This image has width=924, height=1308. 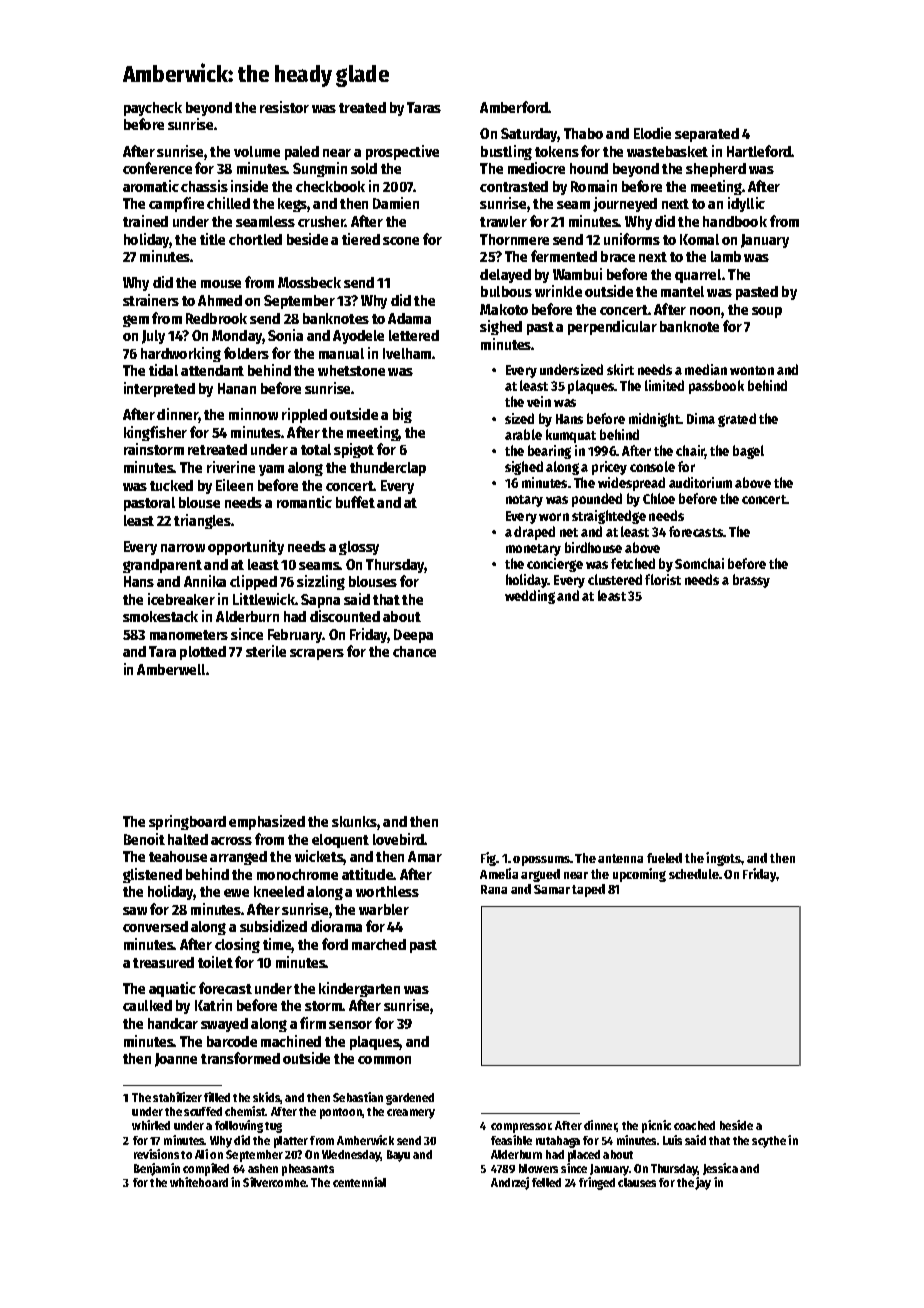 I want to click on upcoming, so click(x=639, y=875).
